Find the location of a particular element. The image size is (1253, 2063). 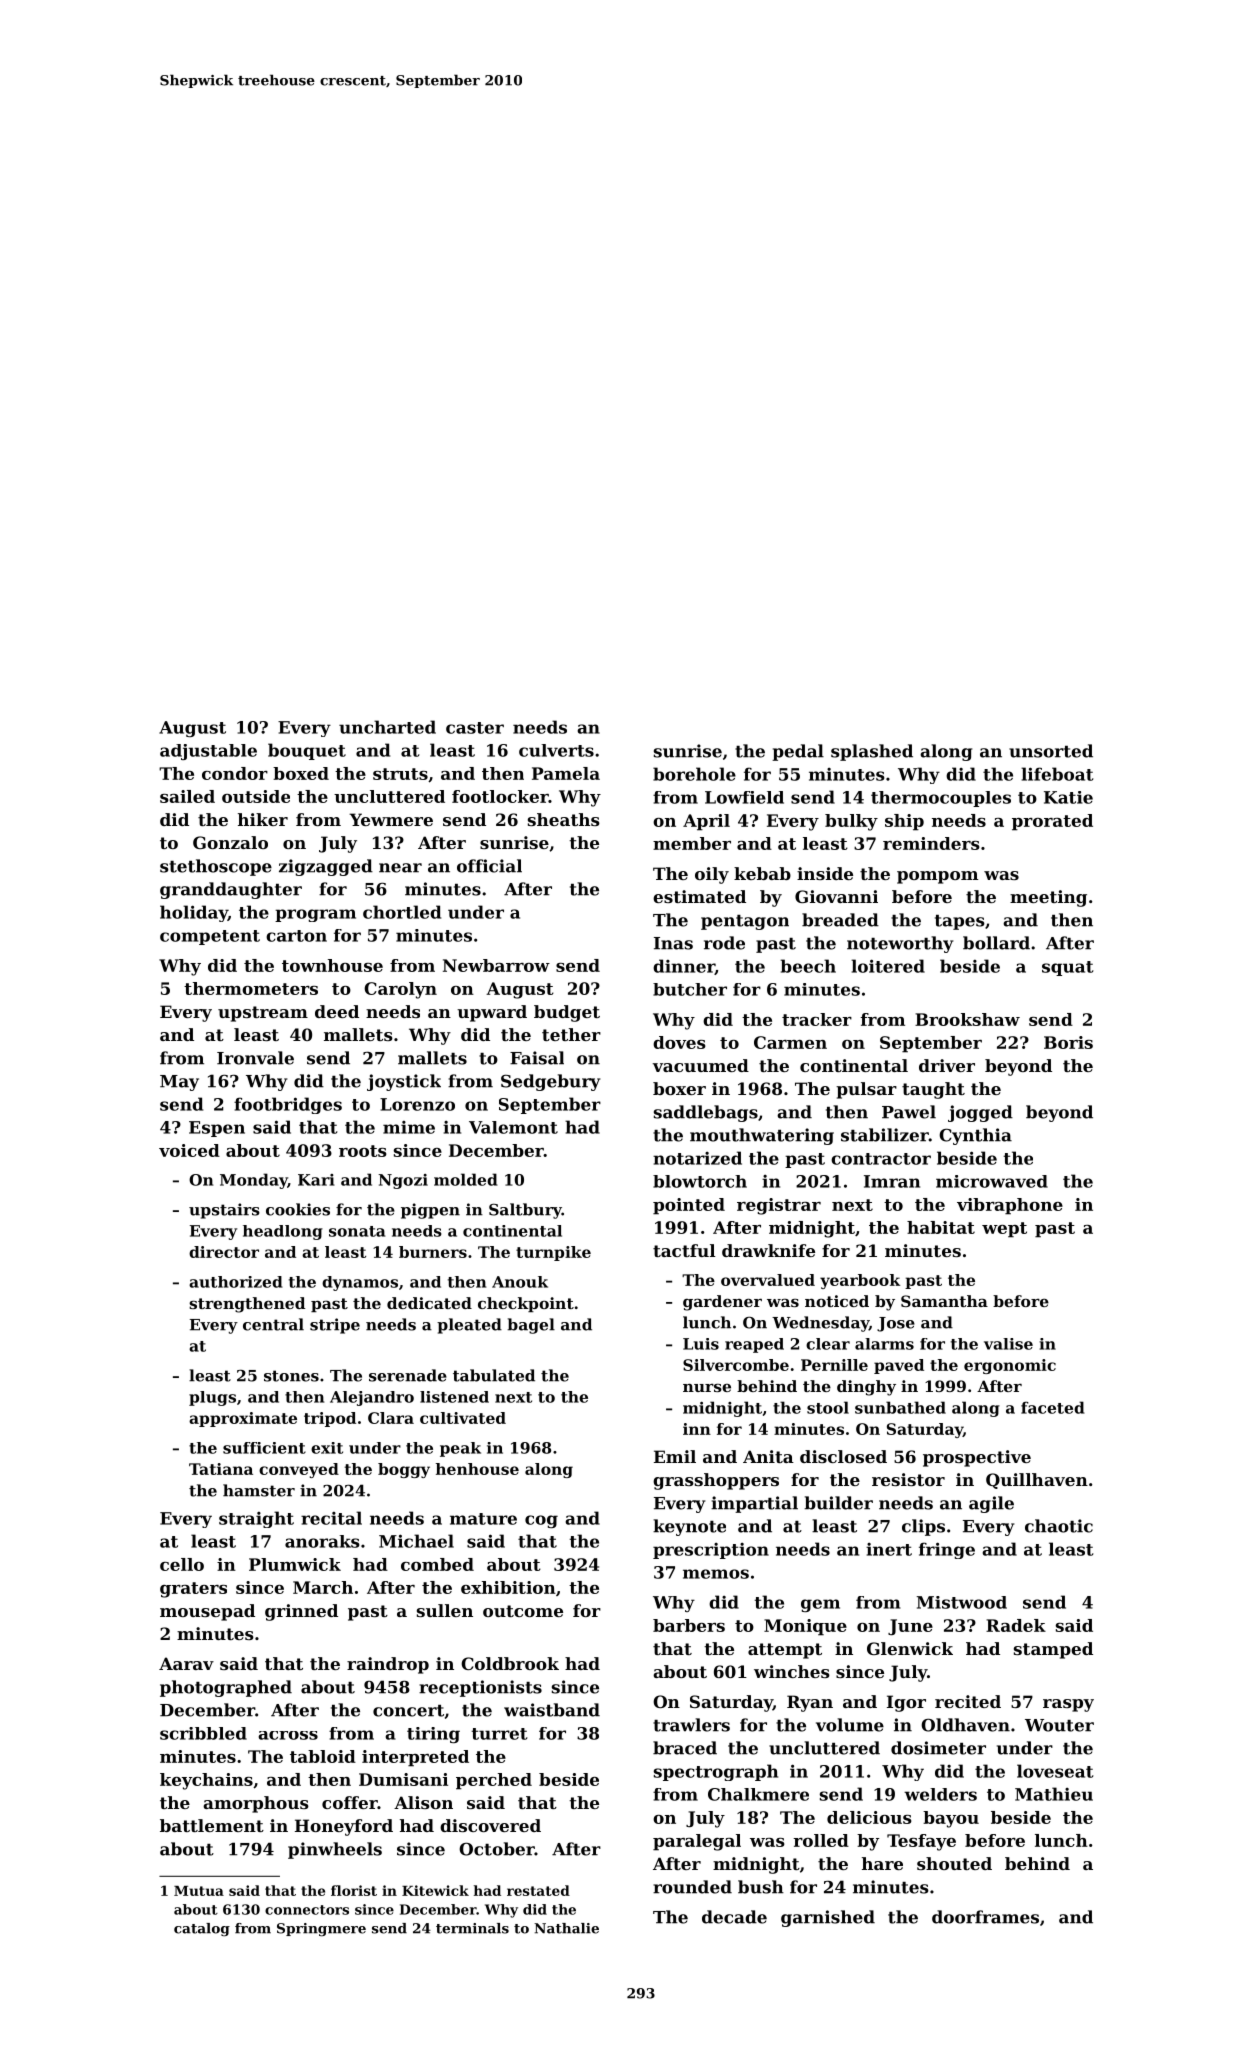

florist is located at coordinates (354, 1890).
